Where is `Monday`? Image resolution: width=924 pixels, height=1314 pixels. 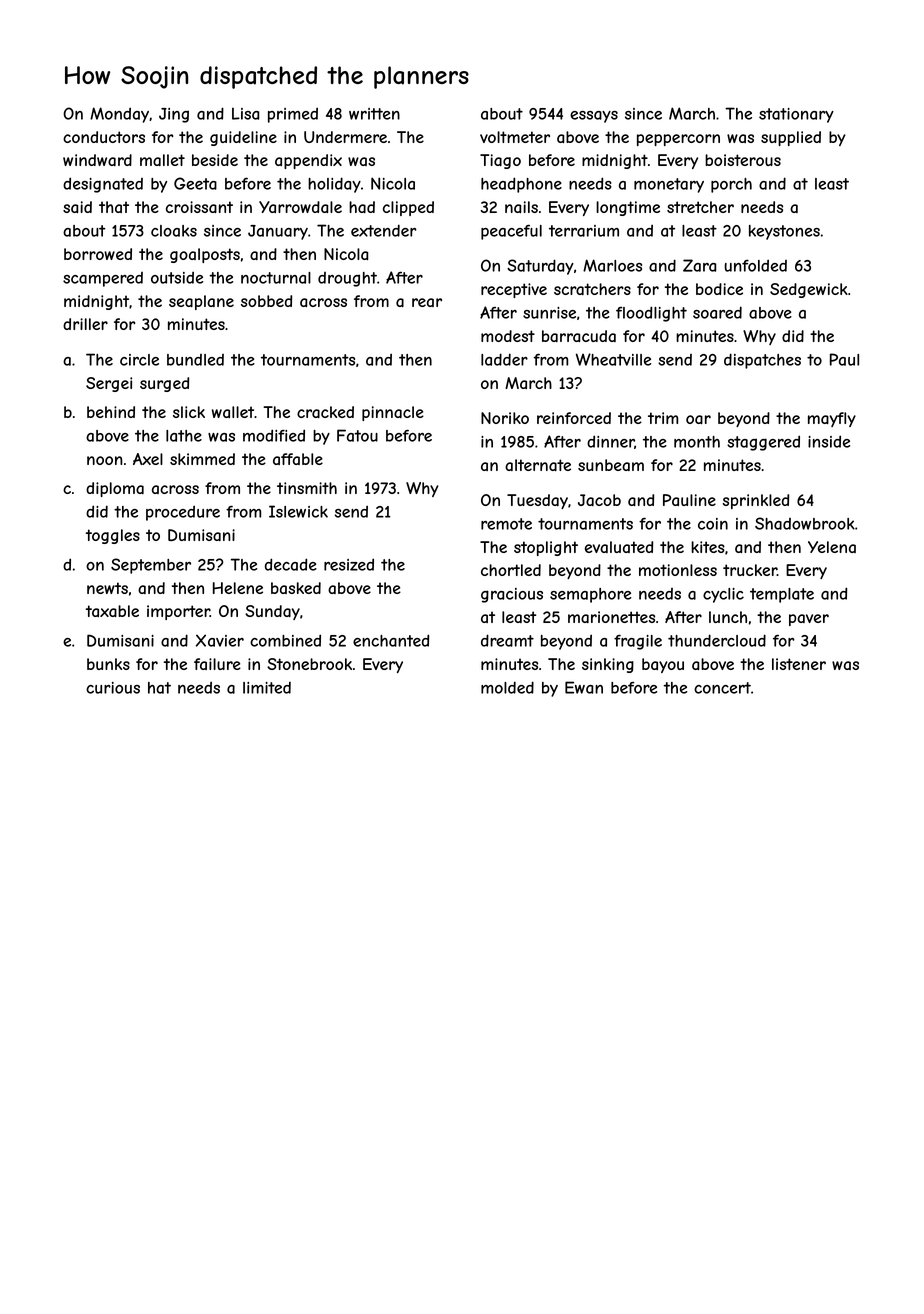 Monday is located at coordinates (119, 115).
